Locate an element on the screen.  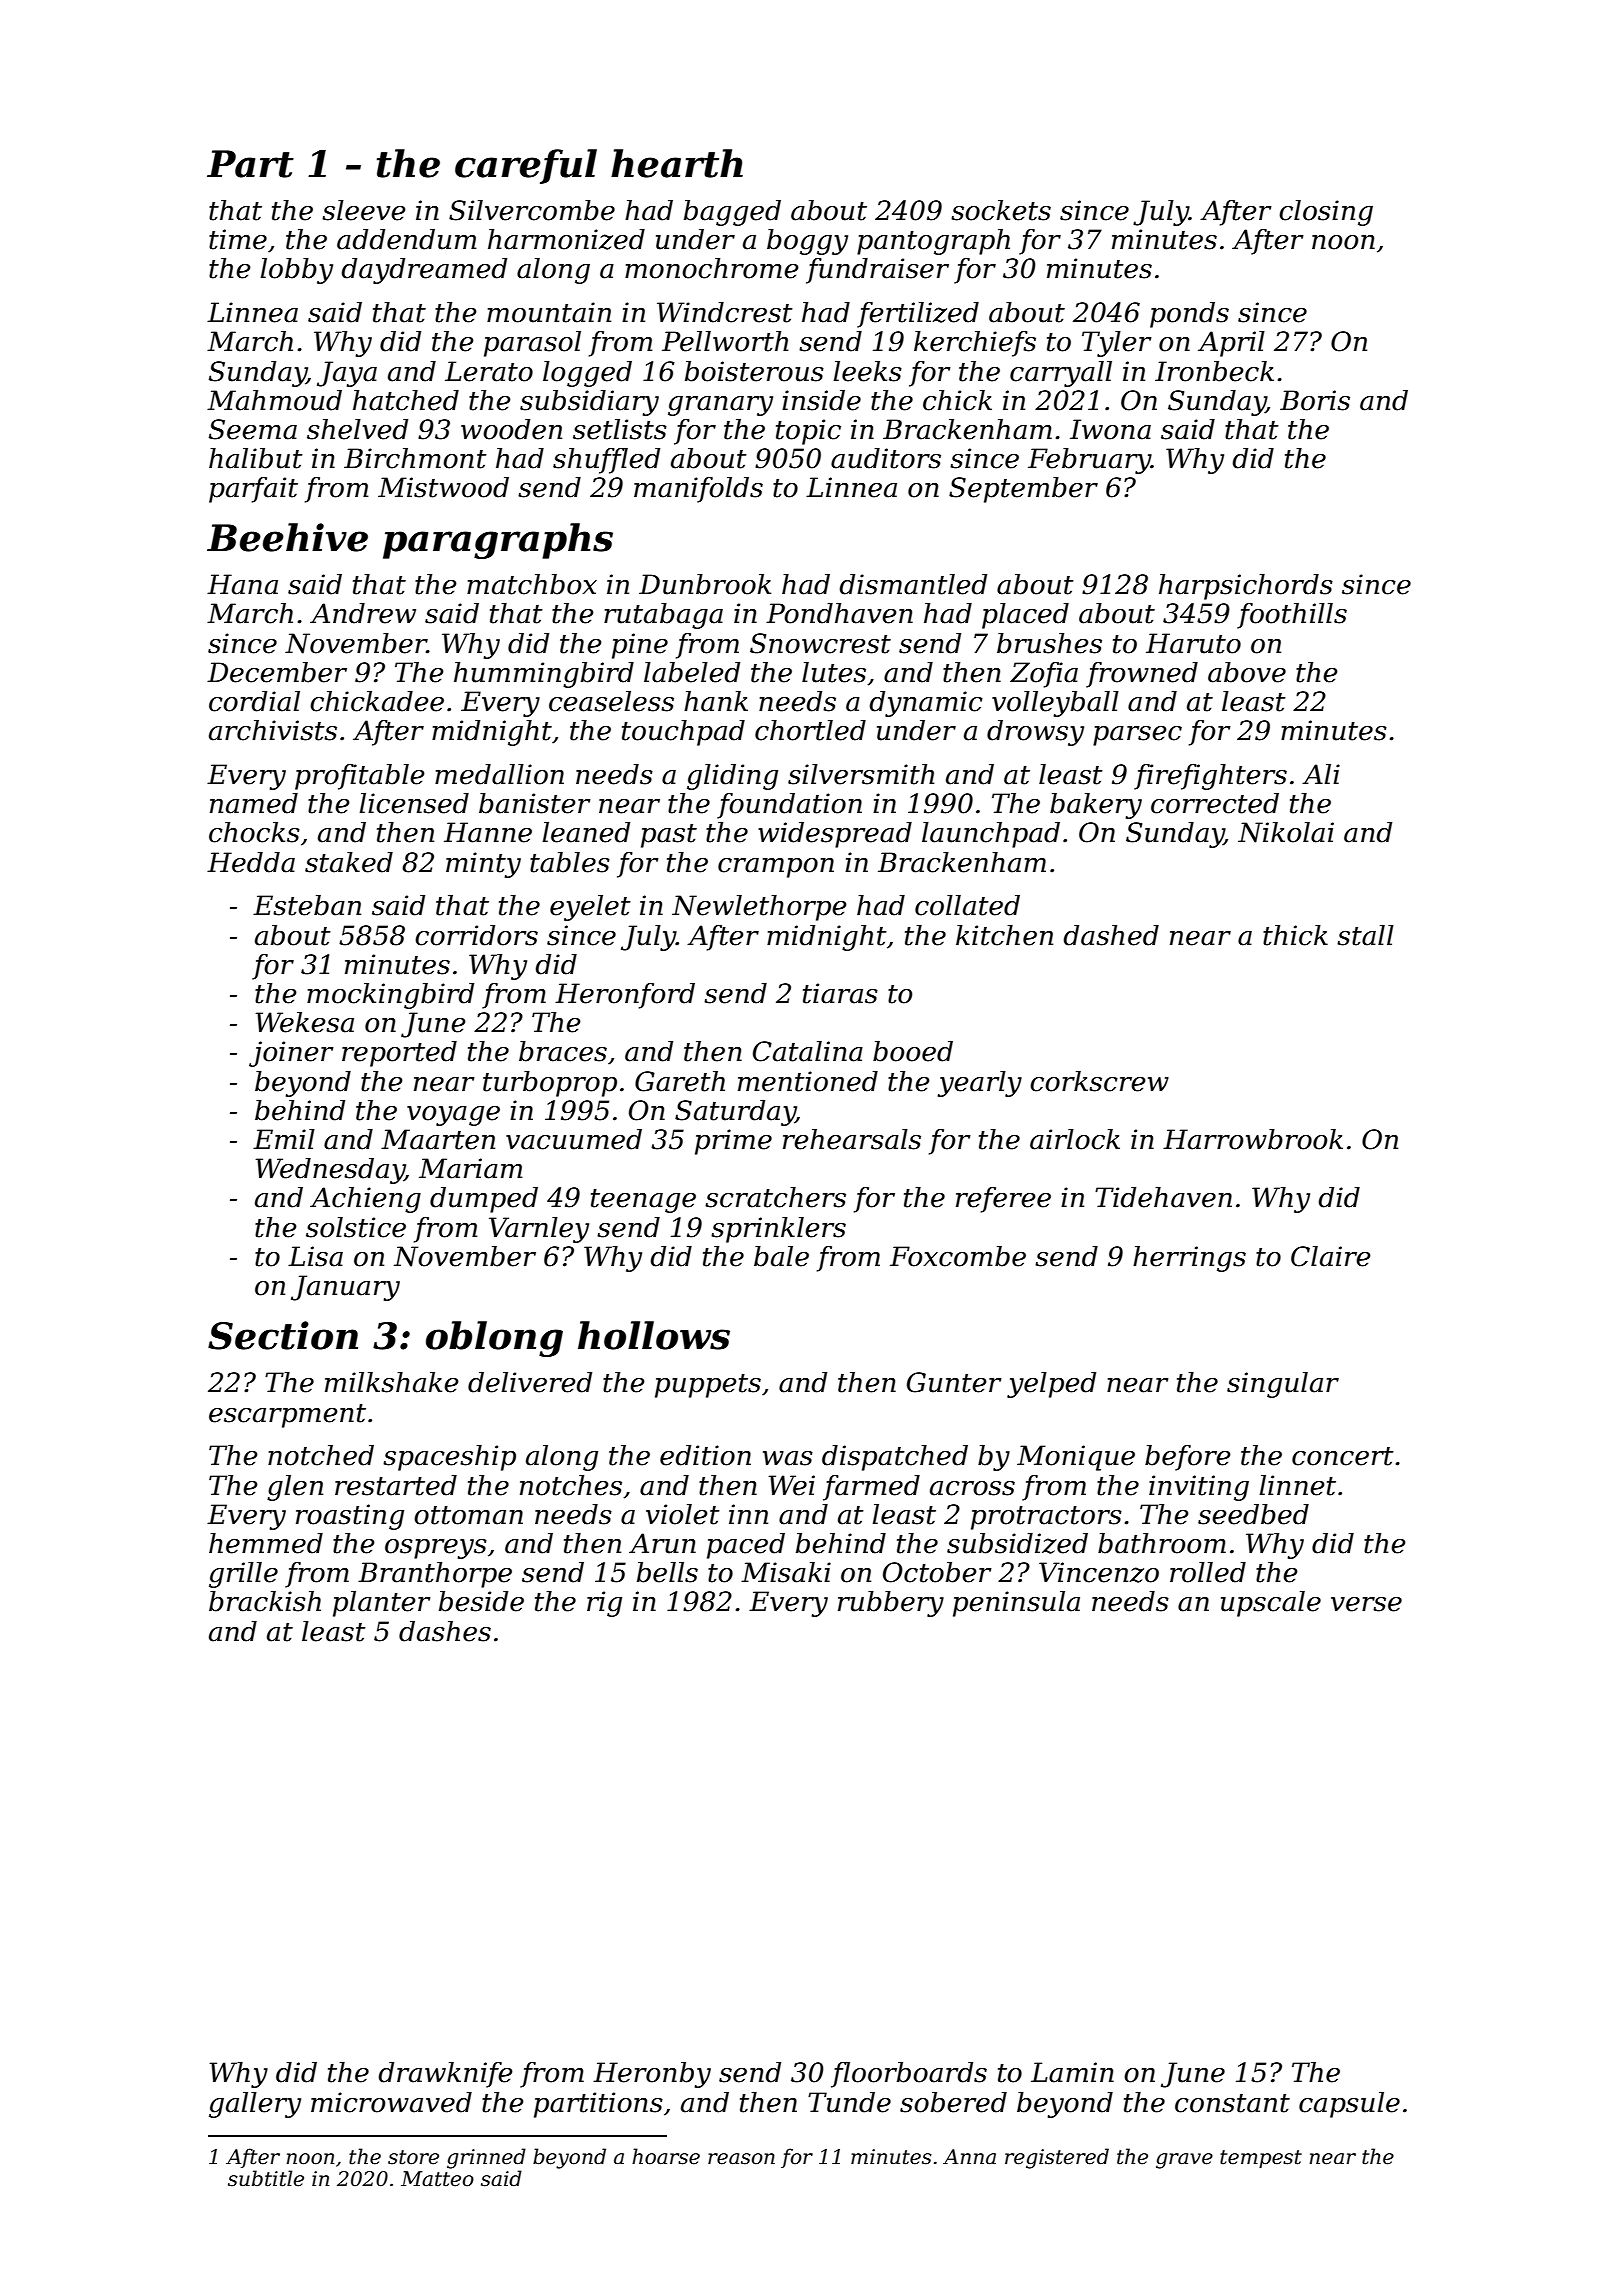
rig is located at coordinates (604, 1604).
